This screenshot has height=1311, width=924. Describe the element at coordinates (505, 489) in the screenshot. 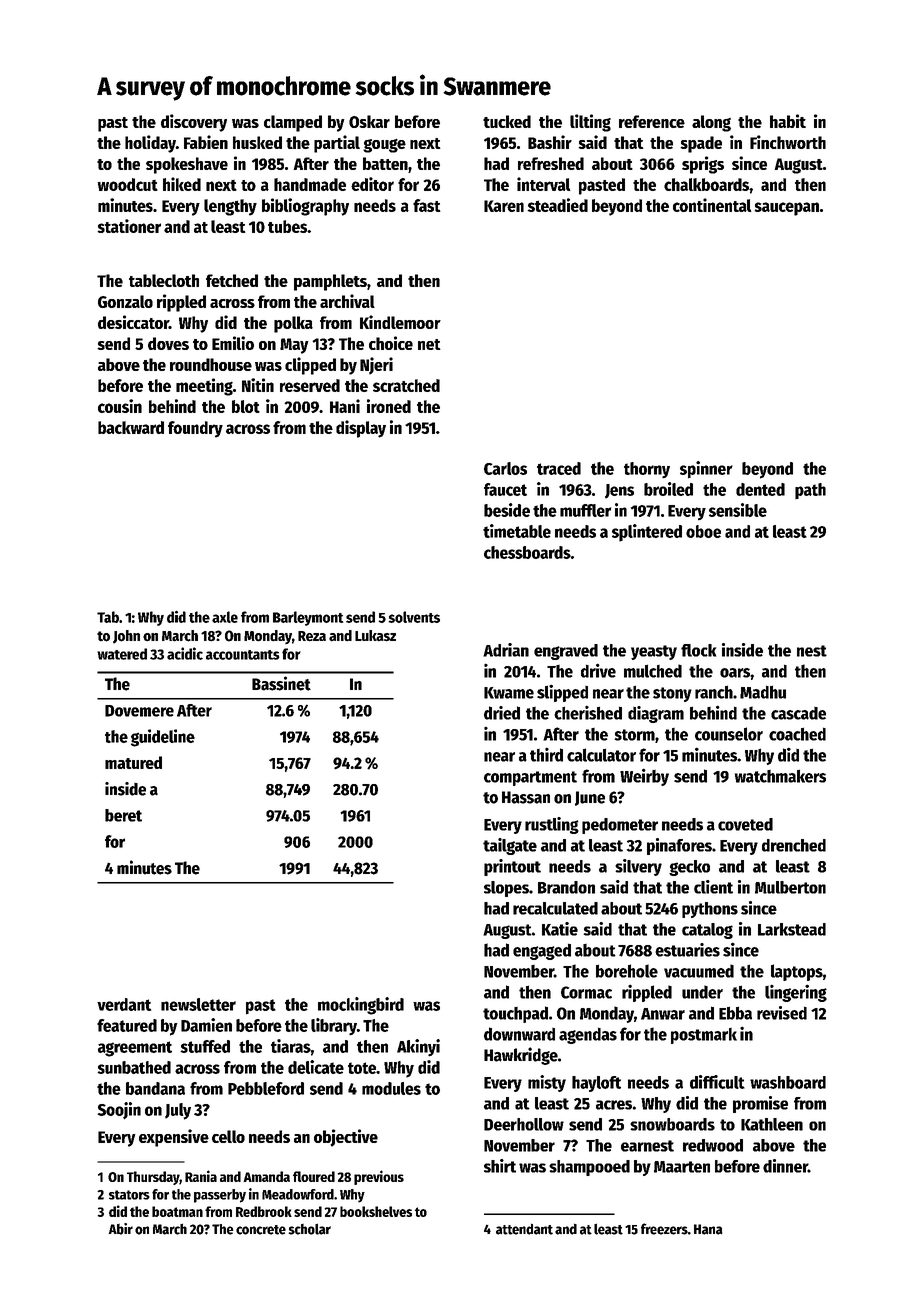

I see `faucet` at that location.
